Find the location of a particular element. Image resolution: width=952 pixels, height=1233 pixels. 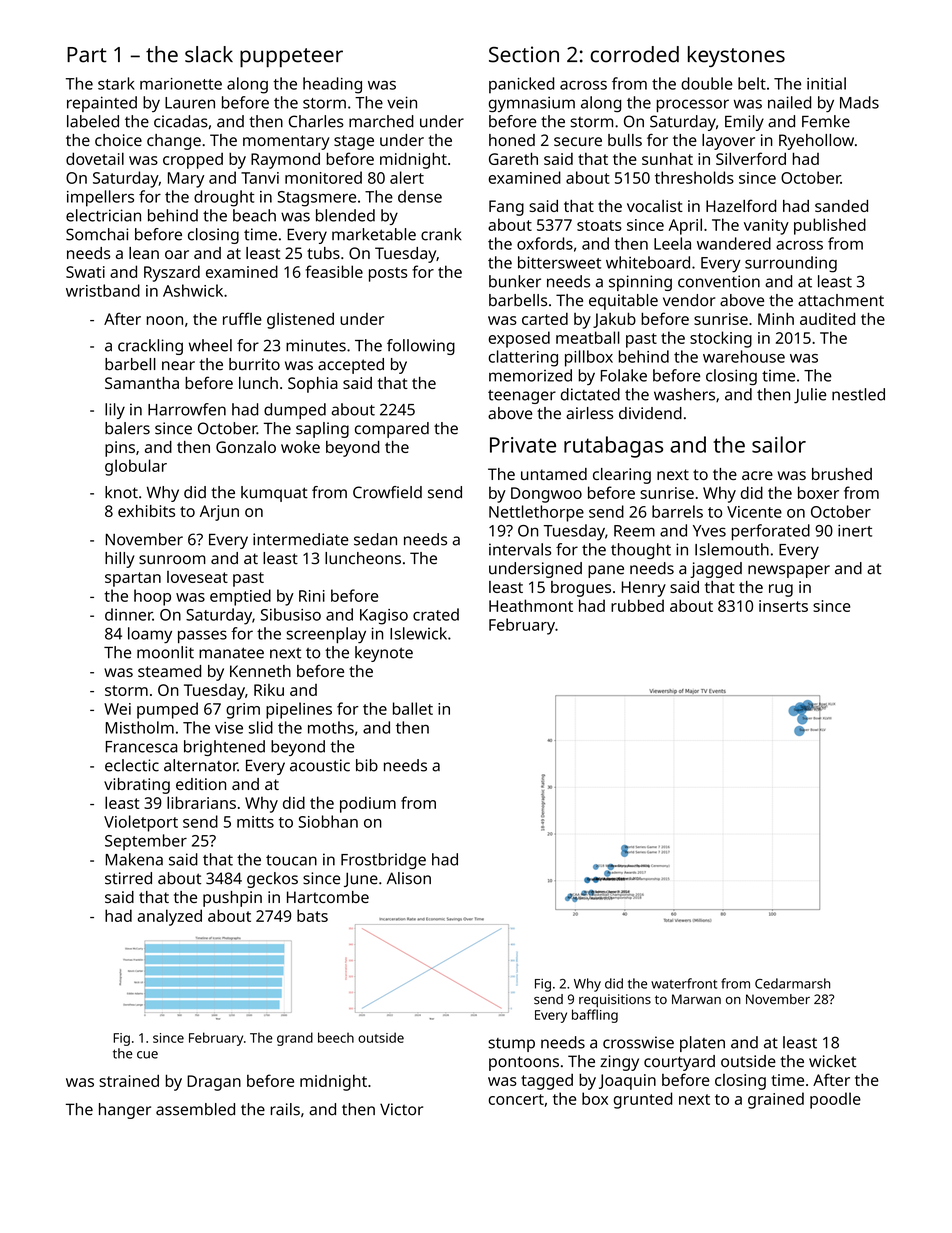

initial is located at coordinates (826, 83).
